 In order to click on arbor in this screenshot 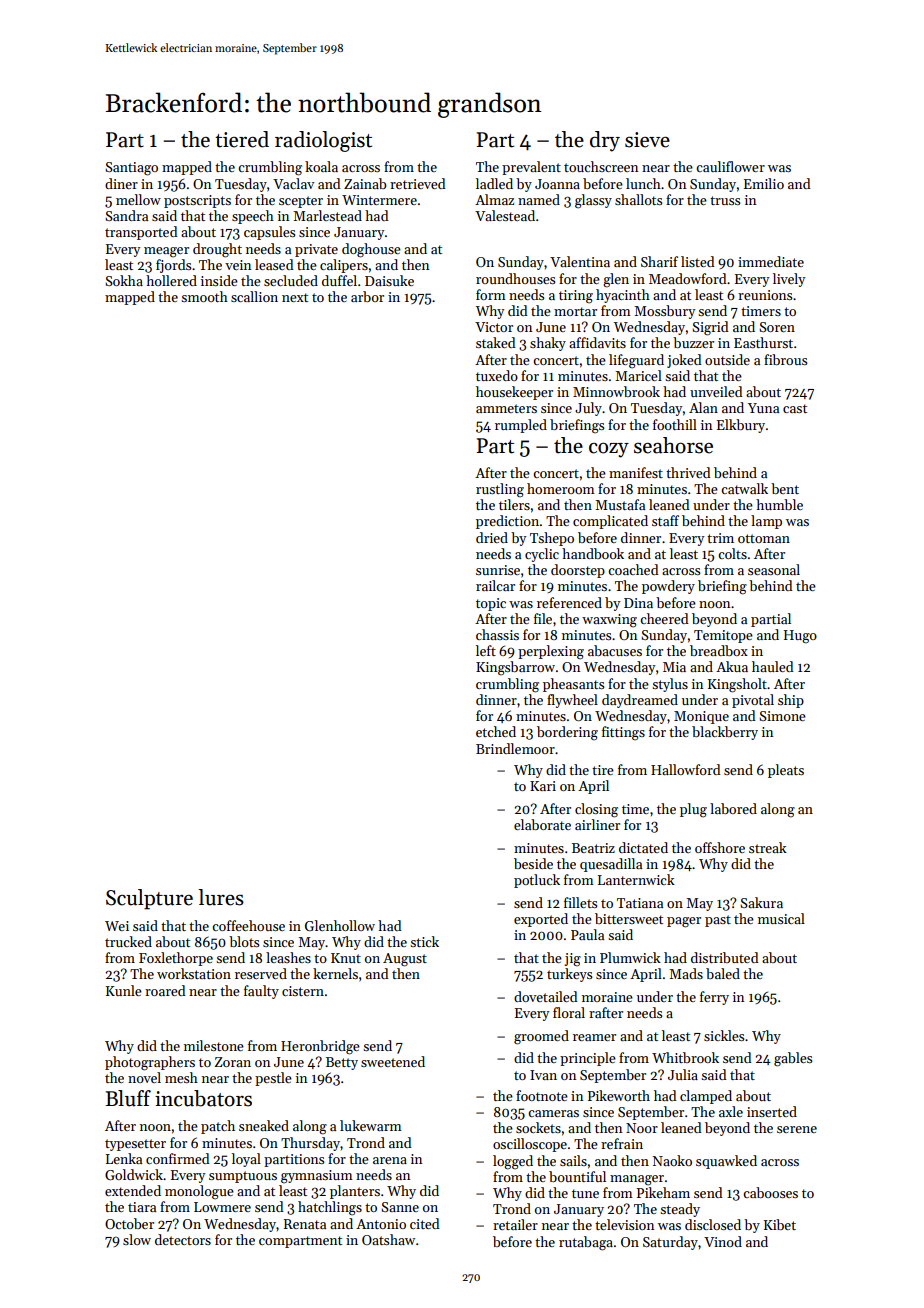, I will do `click(367, 296)`.
